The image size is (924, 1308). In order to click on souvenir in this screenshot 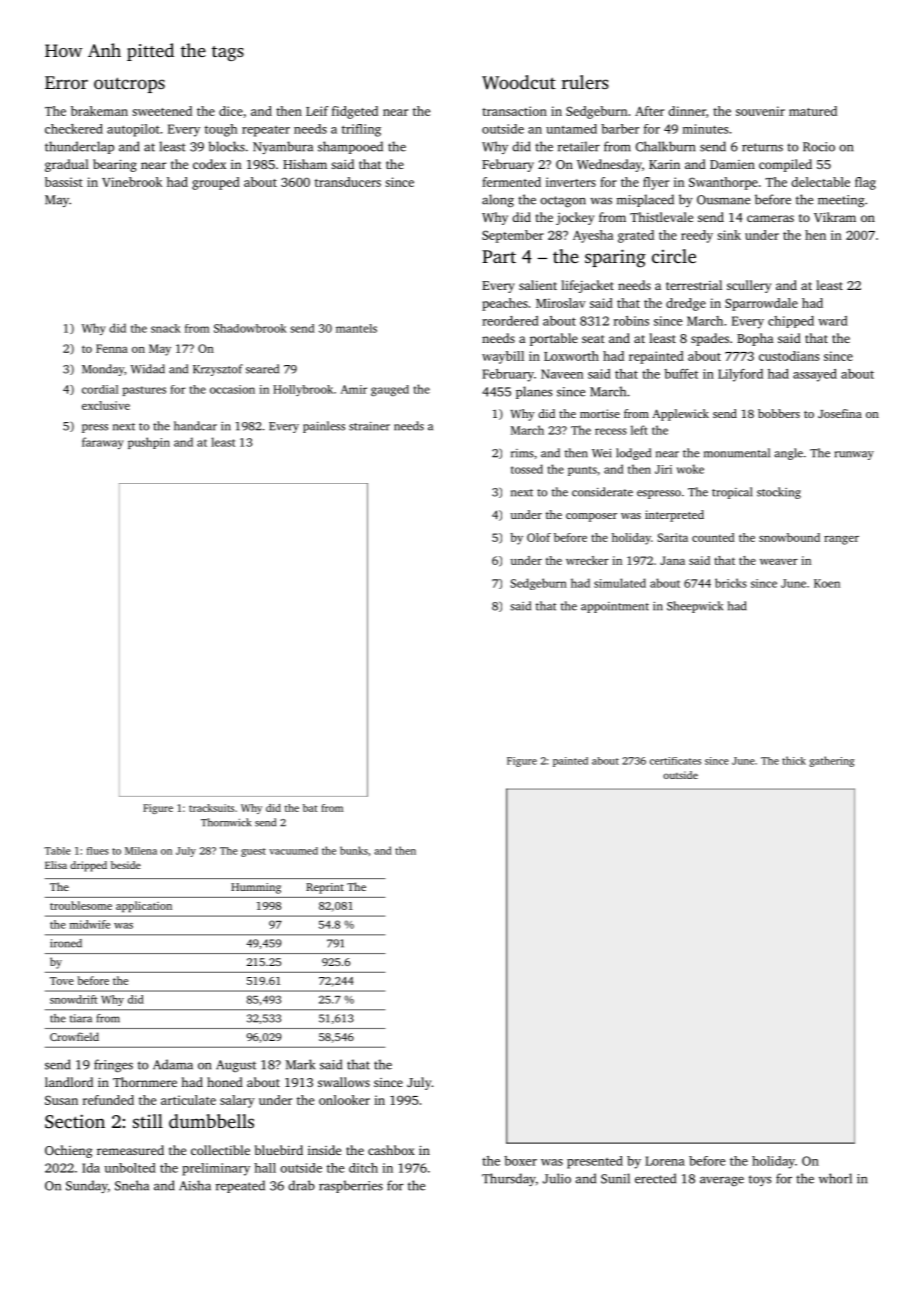, I will do `click(760, 111)`.
